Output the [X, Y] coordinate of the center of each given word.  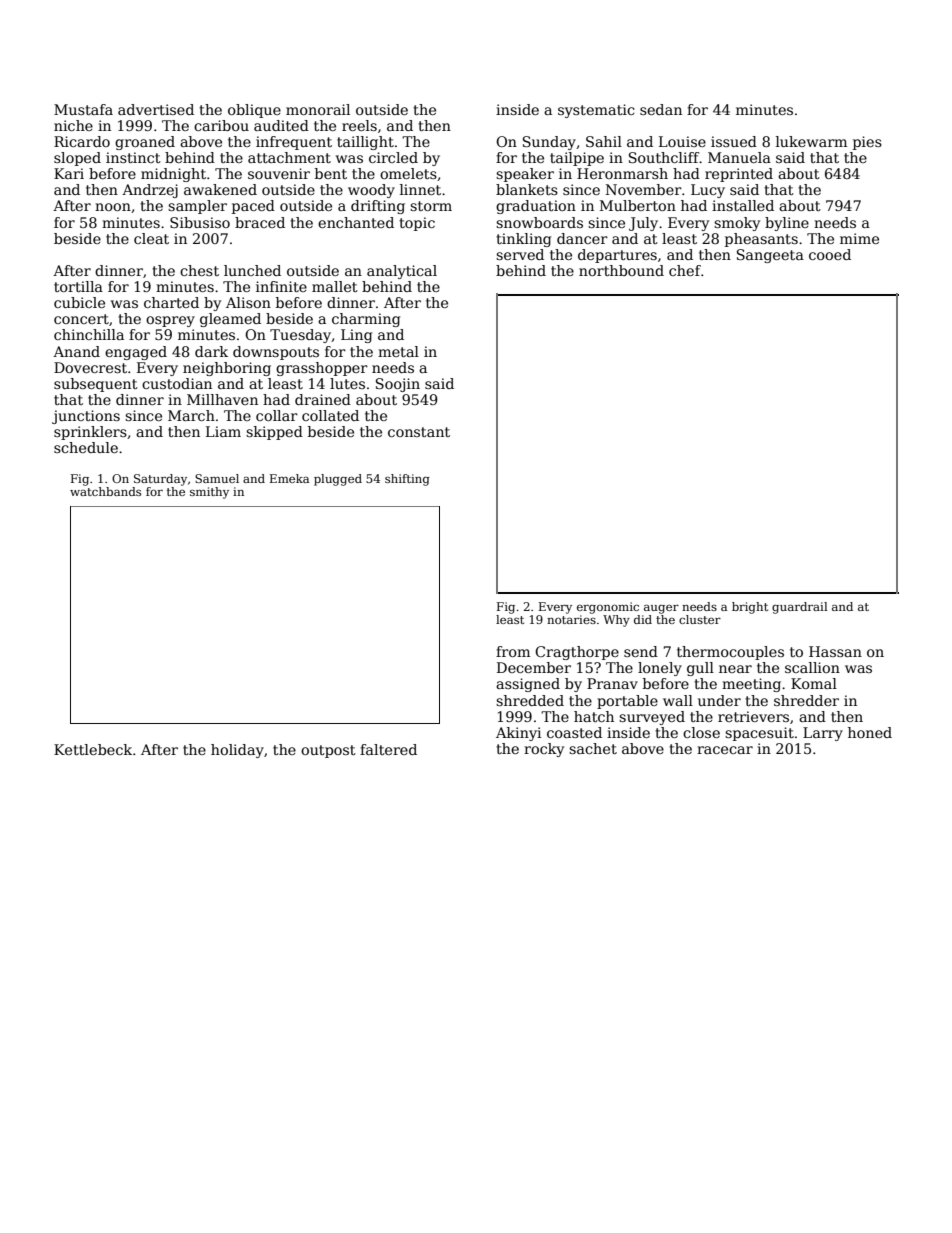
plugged [338, 480]
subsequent [96, 385]
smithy [209, 493]
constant [419, 432]
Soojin [398, 385]
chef [685, 270]
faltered [388, 749]
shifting [407, 480]
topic [417, 224]
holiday [237, 751]
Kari [69, 173]
